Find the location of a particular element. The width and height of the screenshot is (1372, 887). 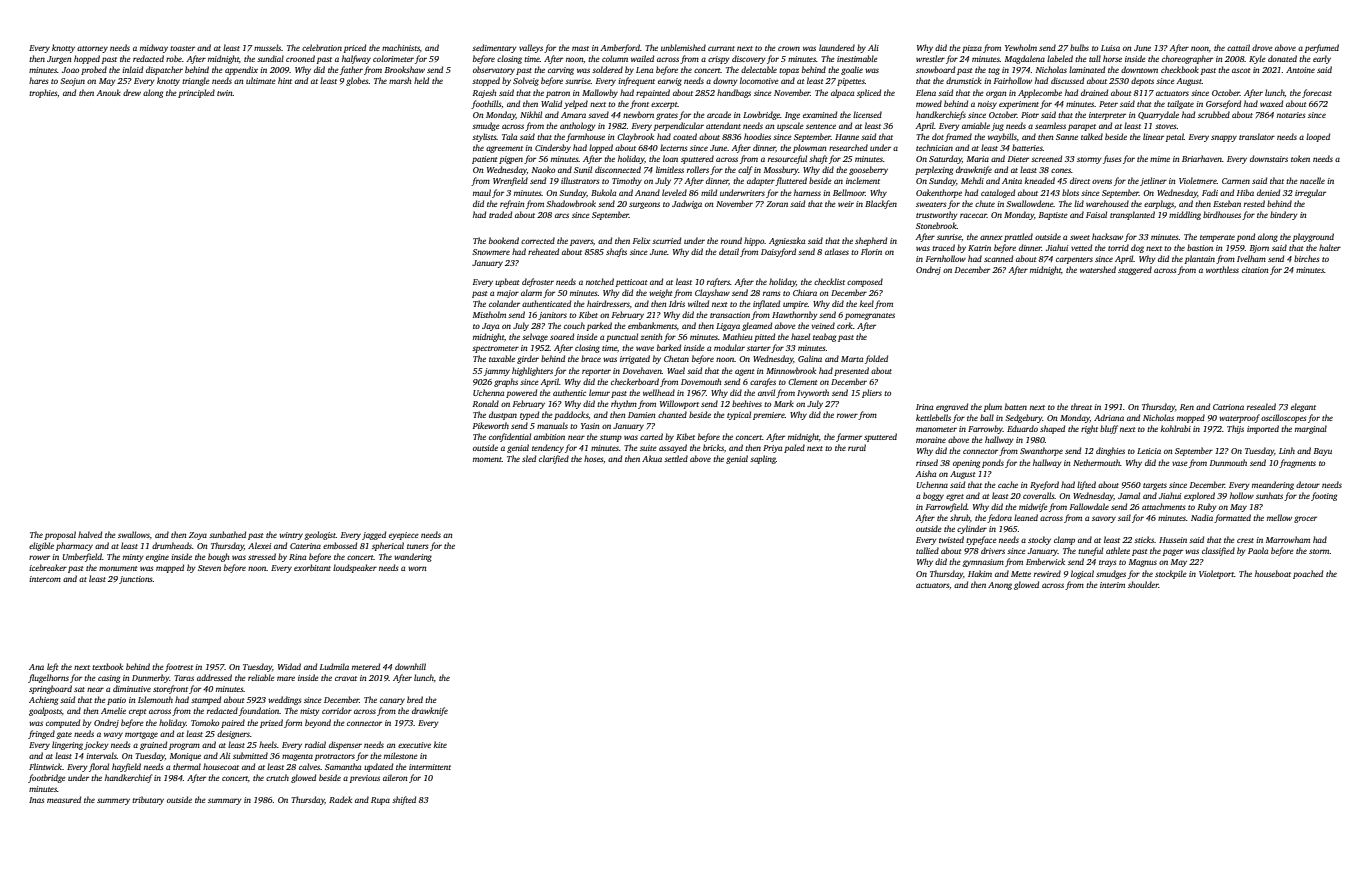

footrest is located at coordinates (179, 667).
